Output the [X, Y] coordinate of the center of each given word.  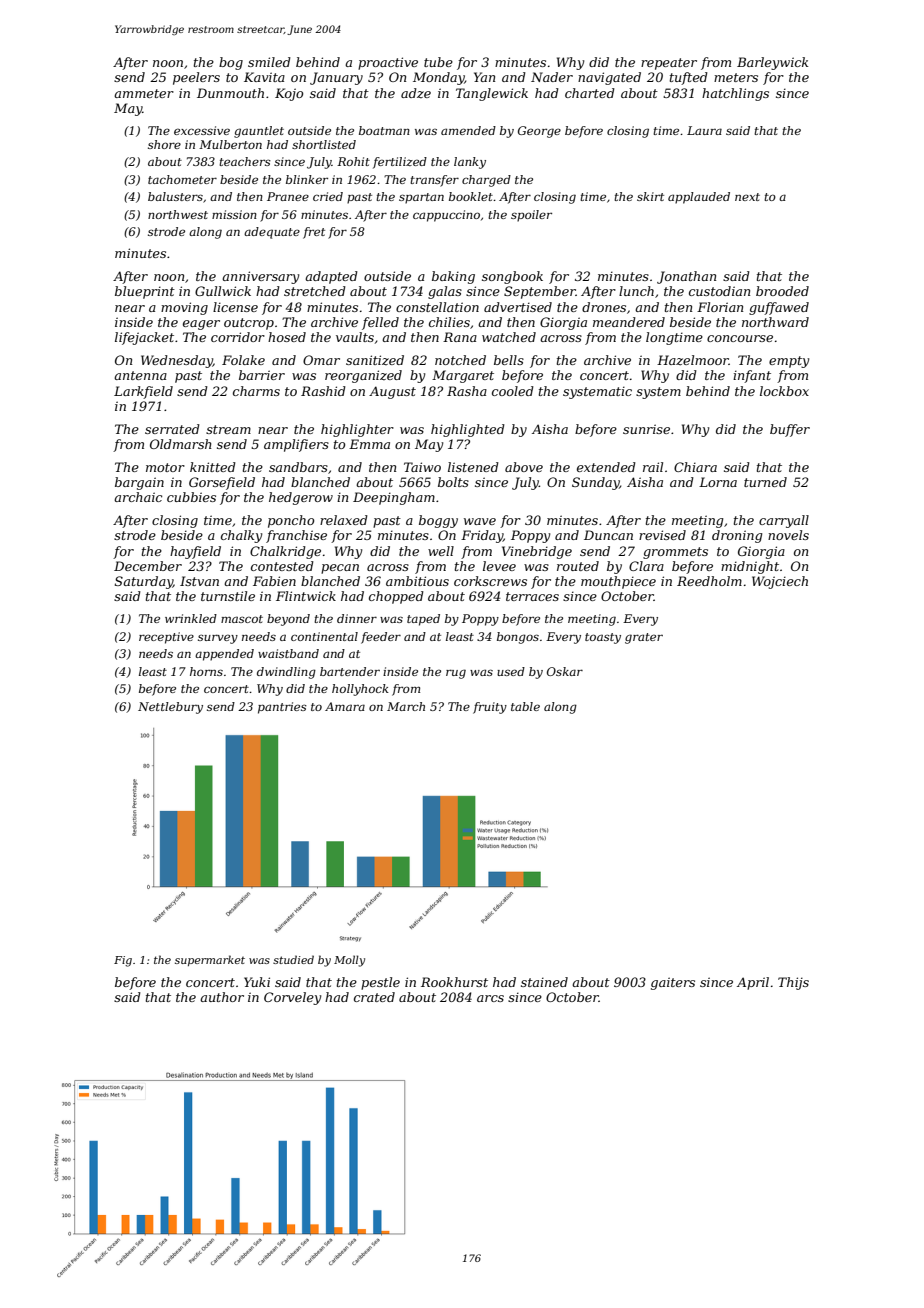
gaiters [673, 983]
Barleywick [772, 63]
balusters [175, 196]
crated [374, 997]
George [539, 132]
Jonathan [686, 277]
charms [256, 391]
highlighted [468, 430]
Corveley [292, 998]
